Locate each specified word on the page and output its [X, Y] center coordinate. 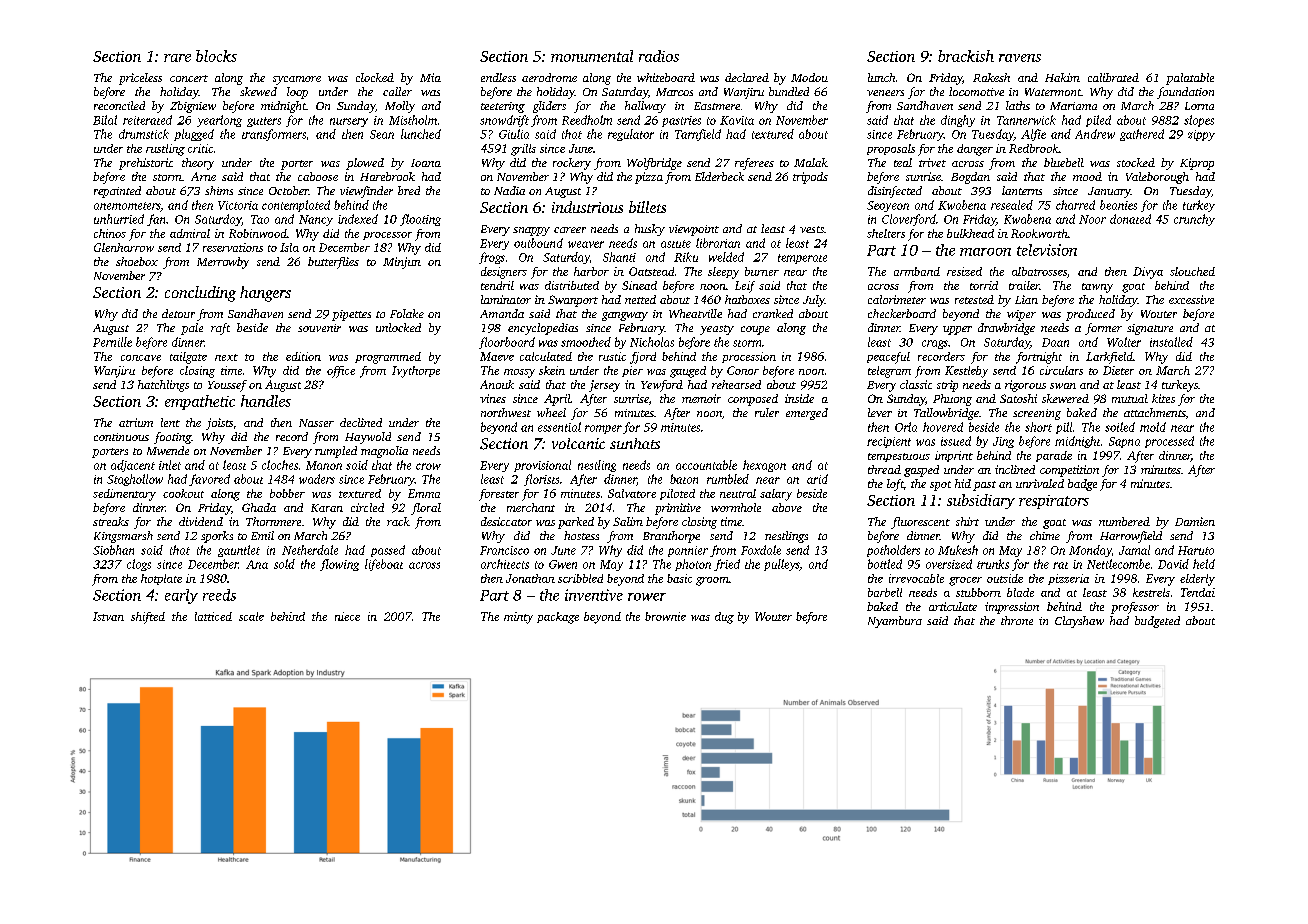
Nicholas [652, 342]
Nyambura [895, 622]
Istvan [108, 616]
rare [177, 58]
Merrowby [223, 263]
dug [724, 618]
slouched [1192, 271]
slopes [1199, 121]
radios [659, 56]
